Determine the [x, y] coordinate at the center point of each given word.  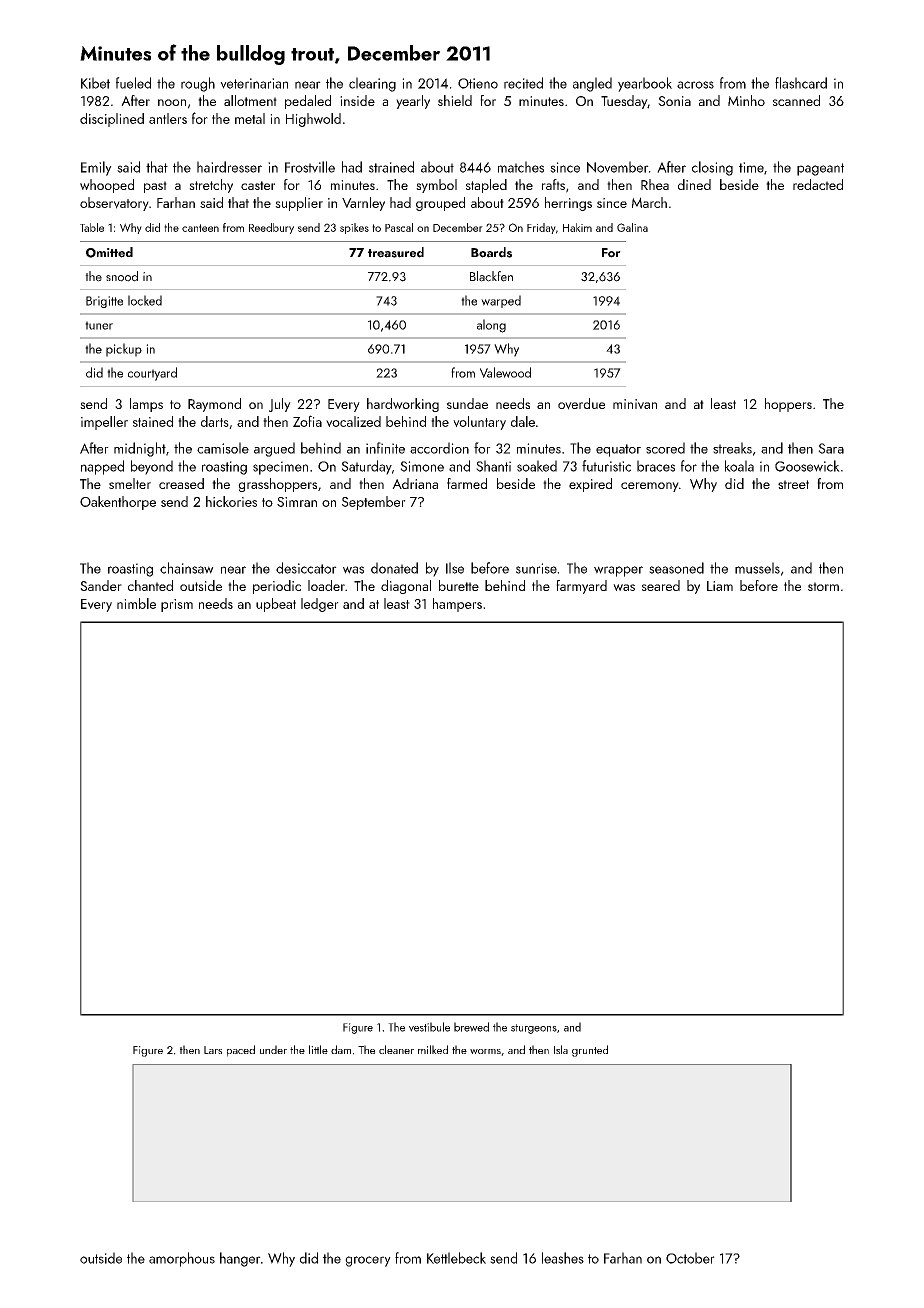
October [690, 1258]
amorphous [182, 1259]
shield [455, 100]
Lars [213, 1050]
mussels [757, 568]
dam [341, 1049]
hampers [457, 605]
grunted [590, 1051]
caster [258, 185]
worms [485, 1051]
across [695, 85]
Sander [101, 585]
